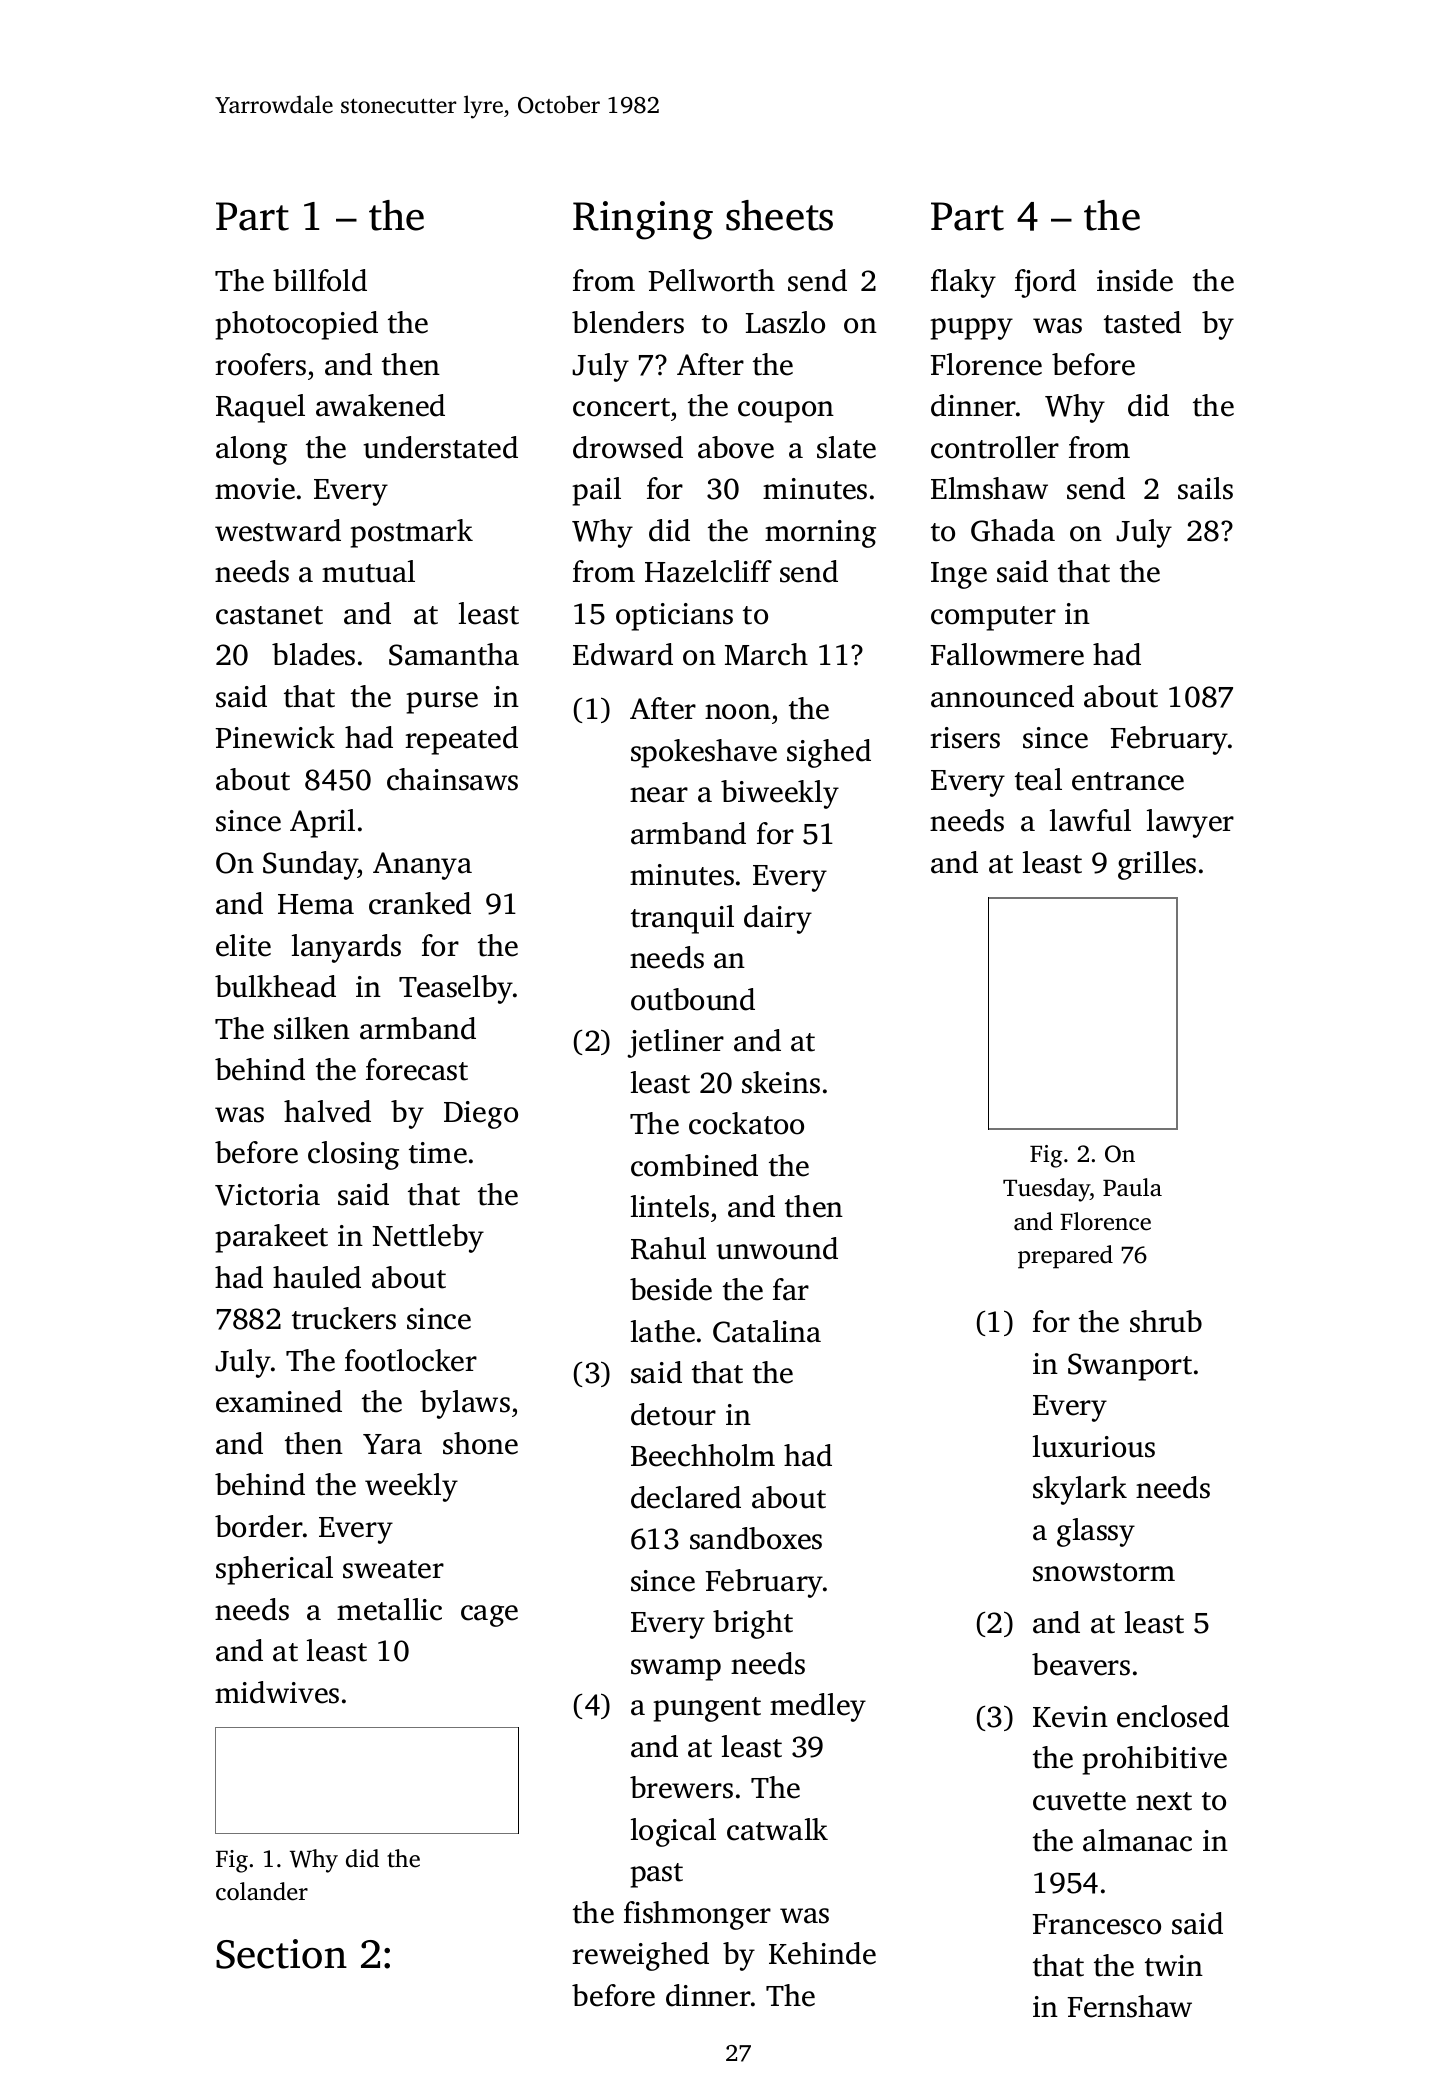 The width and height of the screenshot is (1450, 2100). I want to click on shrub, so click(1166, 1321).
